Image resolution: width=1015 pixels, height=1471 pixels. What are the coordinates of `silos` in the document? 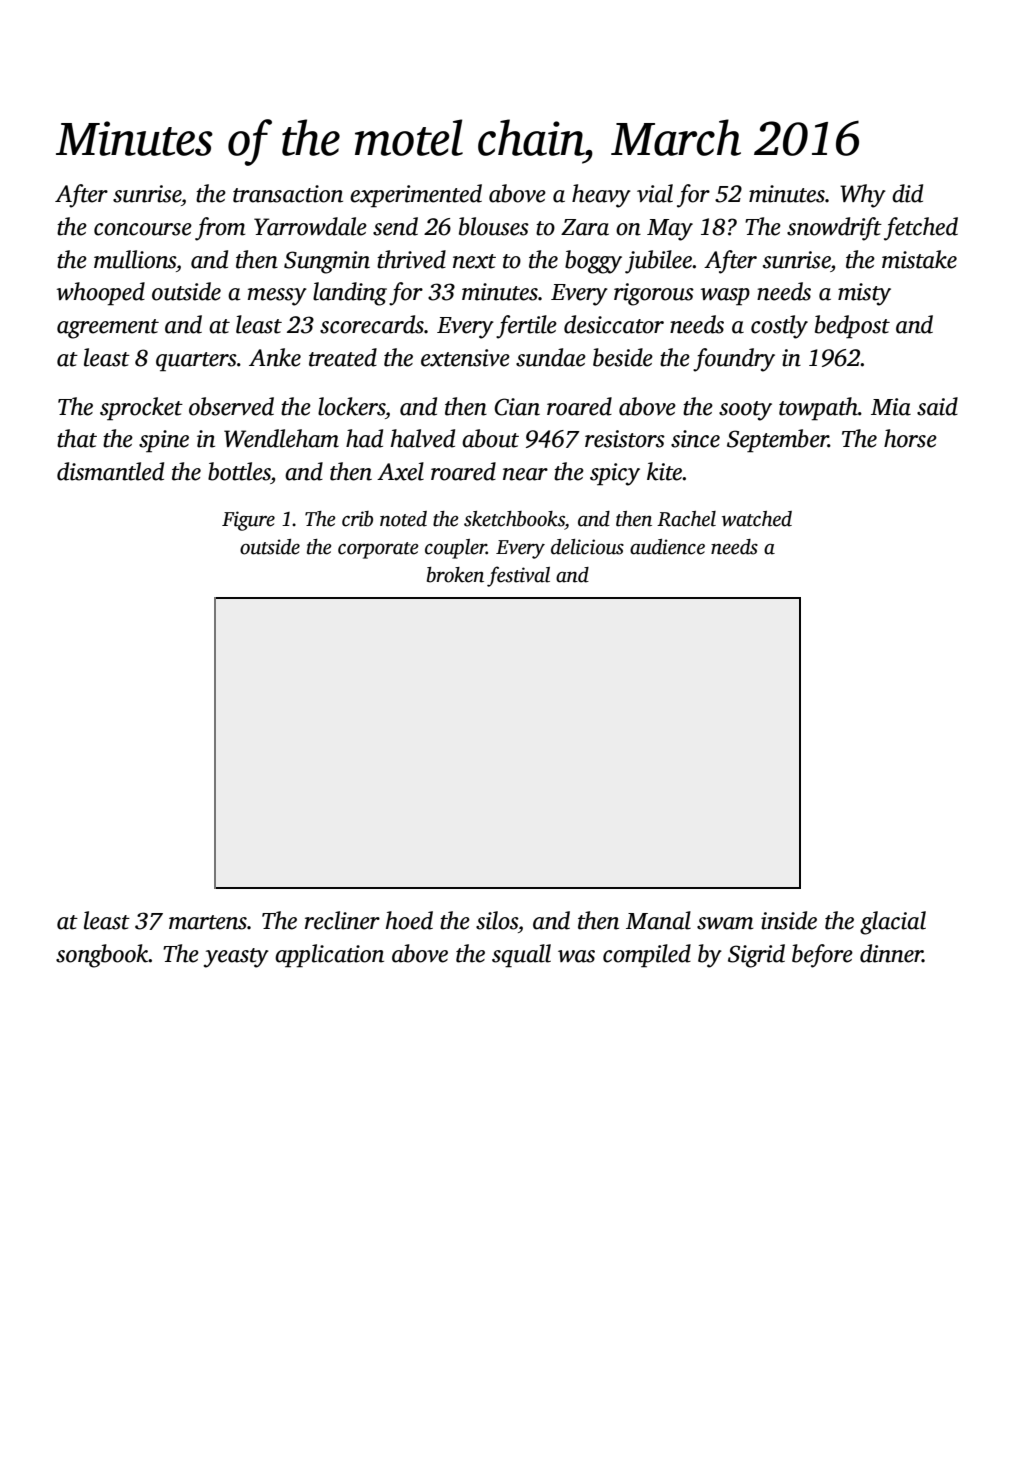 It's located at (497, 920).
